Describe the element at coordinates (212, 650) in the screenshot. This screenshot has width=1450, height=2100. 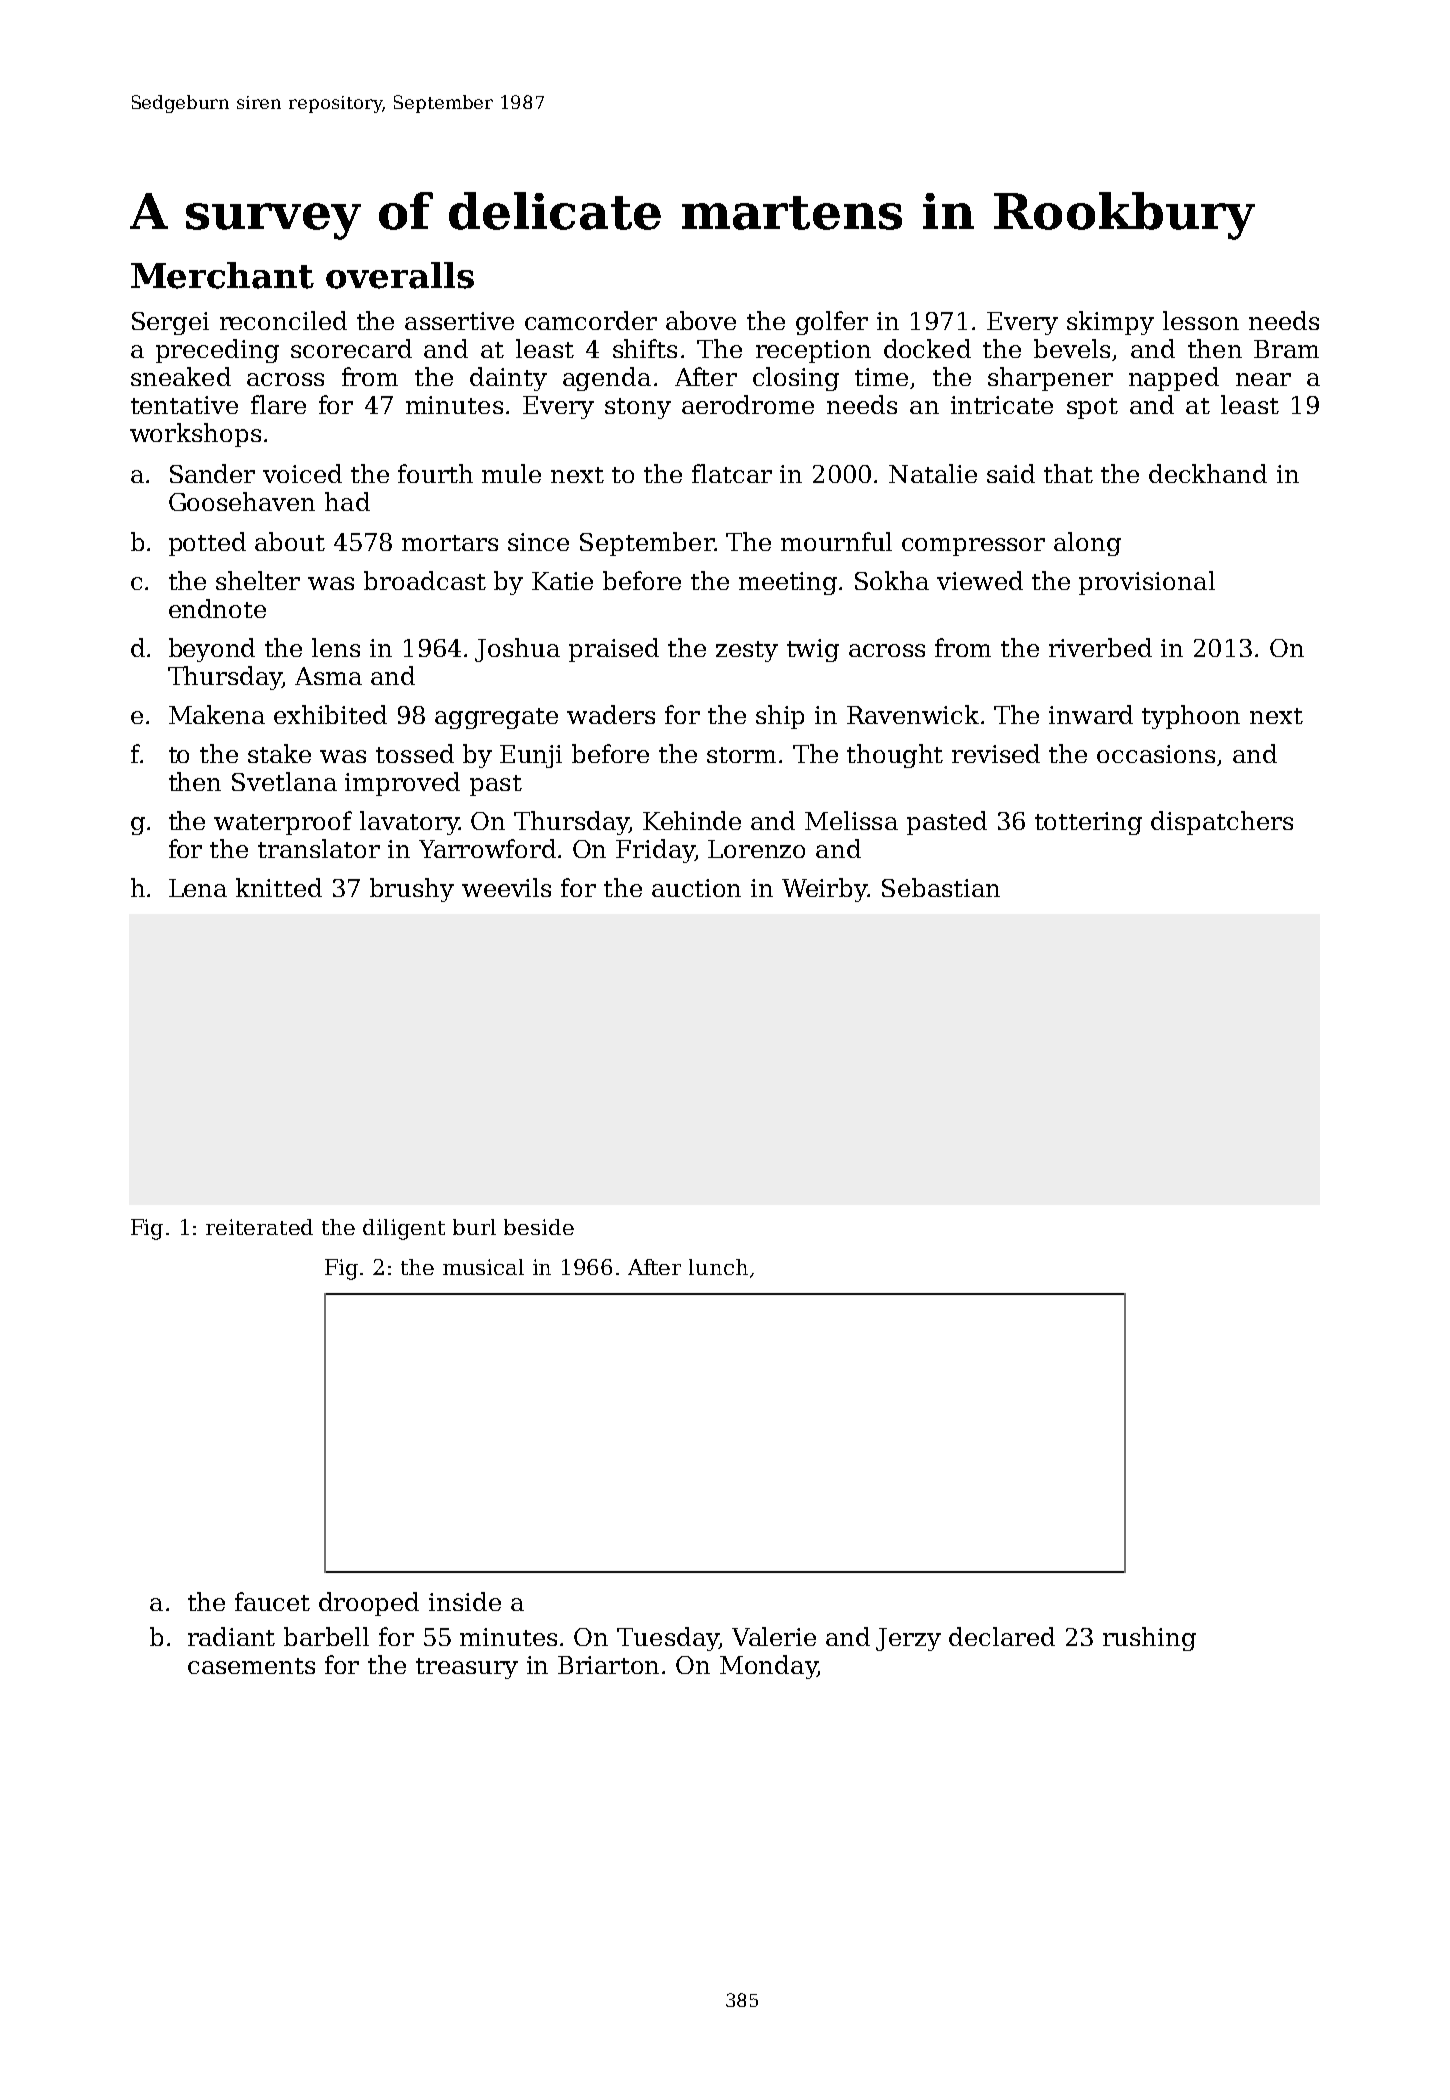
I see `beyond` at that location.
